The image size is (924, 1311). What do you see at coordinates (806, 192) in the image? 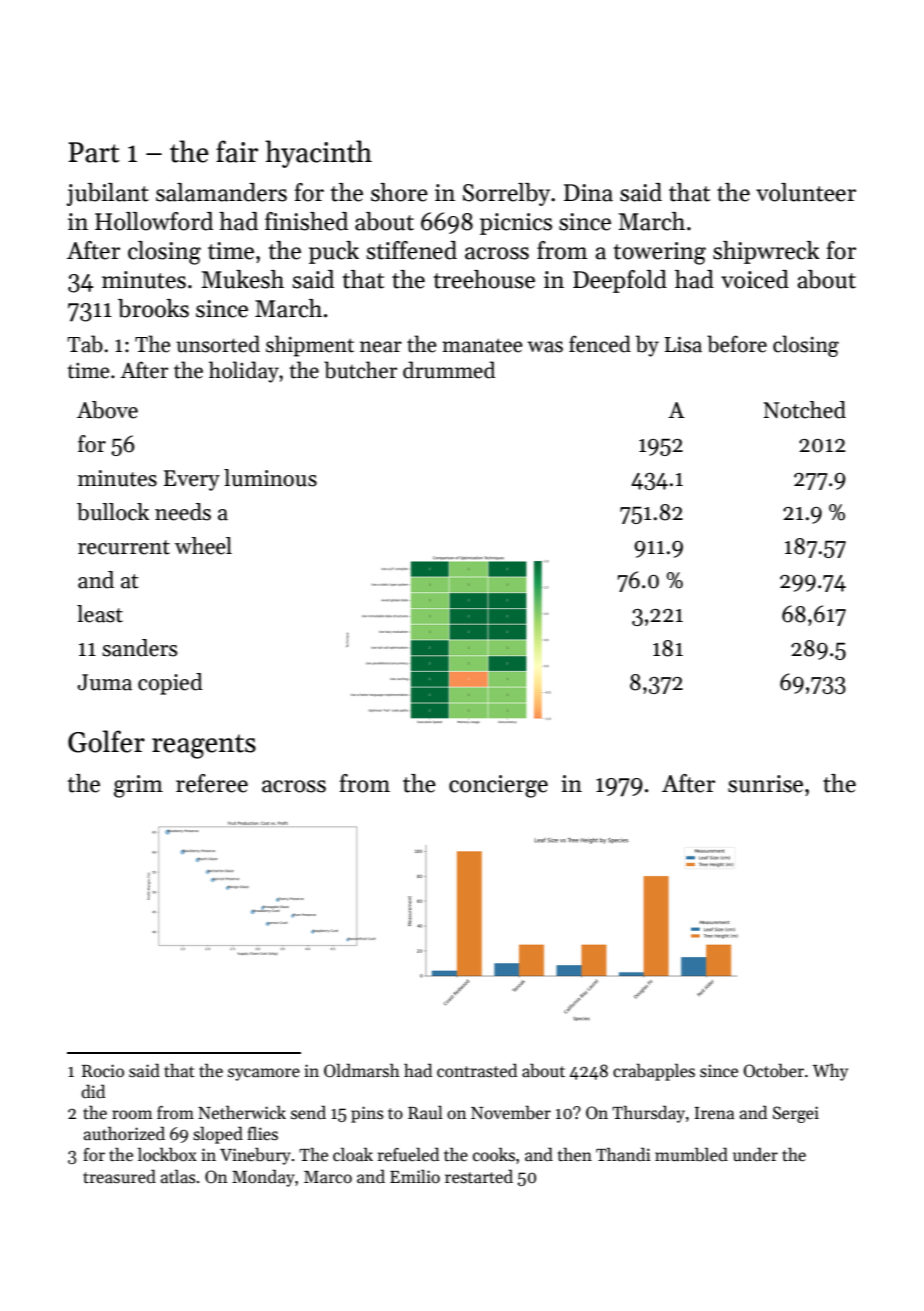
I see `volunteer` at bounding box center [806, 192].
